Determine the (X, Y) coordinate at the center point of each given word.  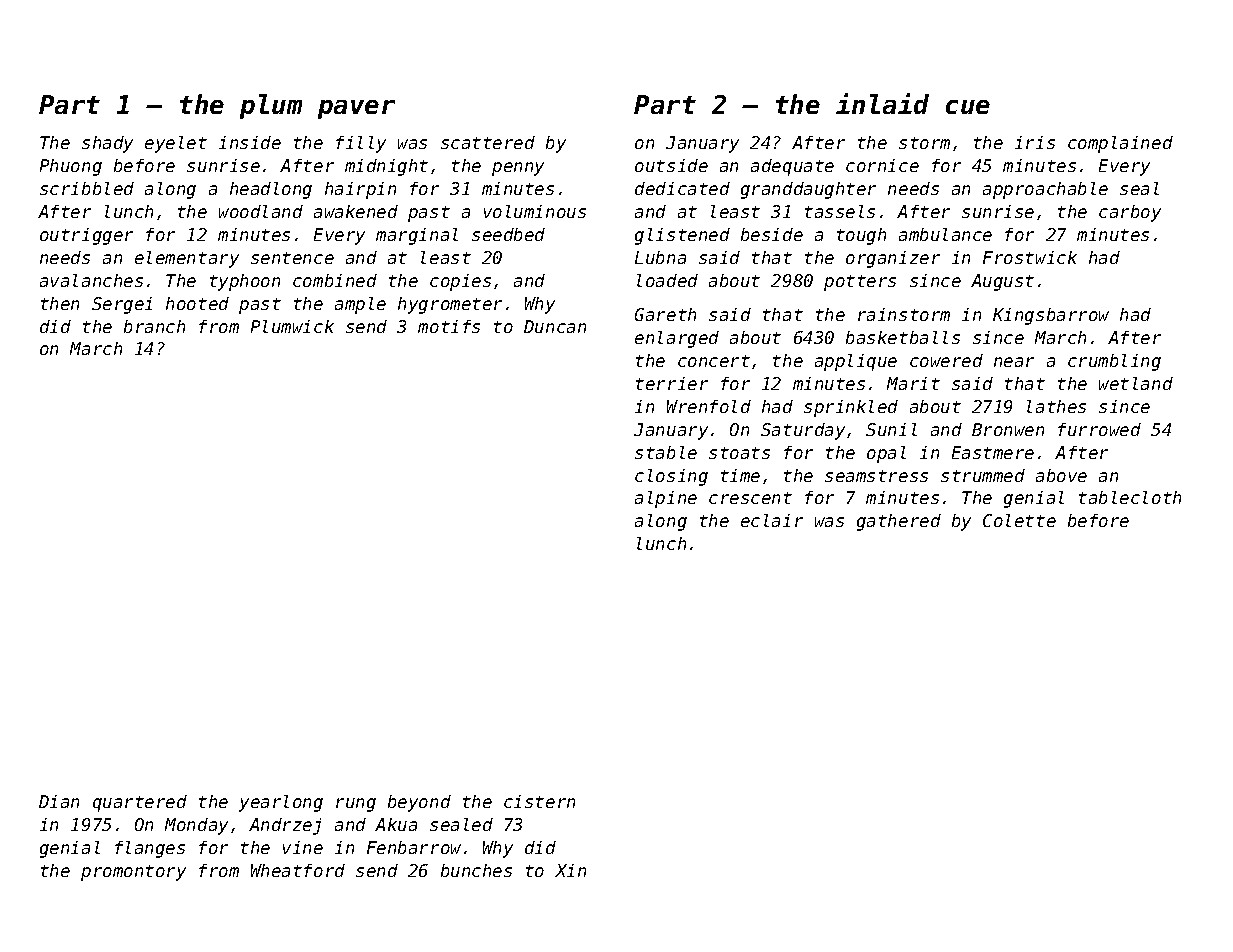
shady (107, 144)
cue (968, 107)
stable (666, 452)
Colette (1019, 520)
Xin (570, 870)
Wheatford (298, 870)
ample (360, 305)
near (1014, 362)
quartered (140, 803)
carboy (1130, 213)
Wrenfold (709, 406)
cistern (539, 801)
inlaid (882, 103)
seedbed (508, 234)
